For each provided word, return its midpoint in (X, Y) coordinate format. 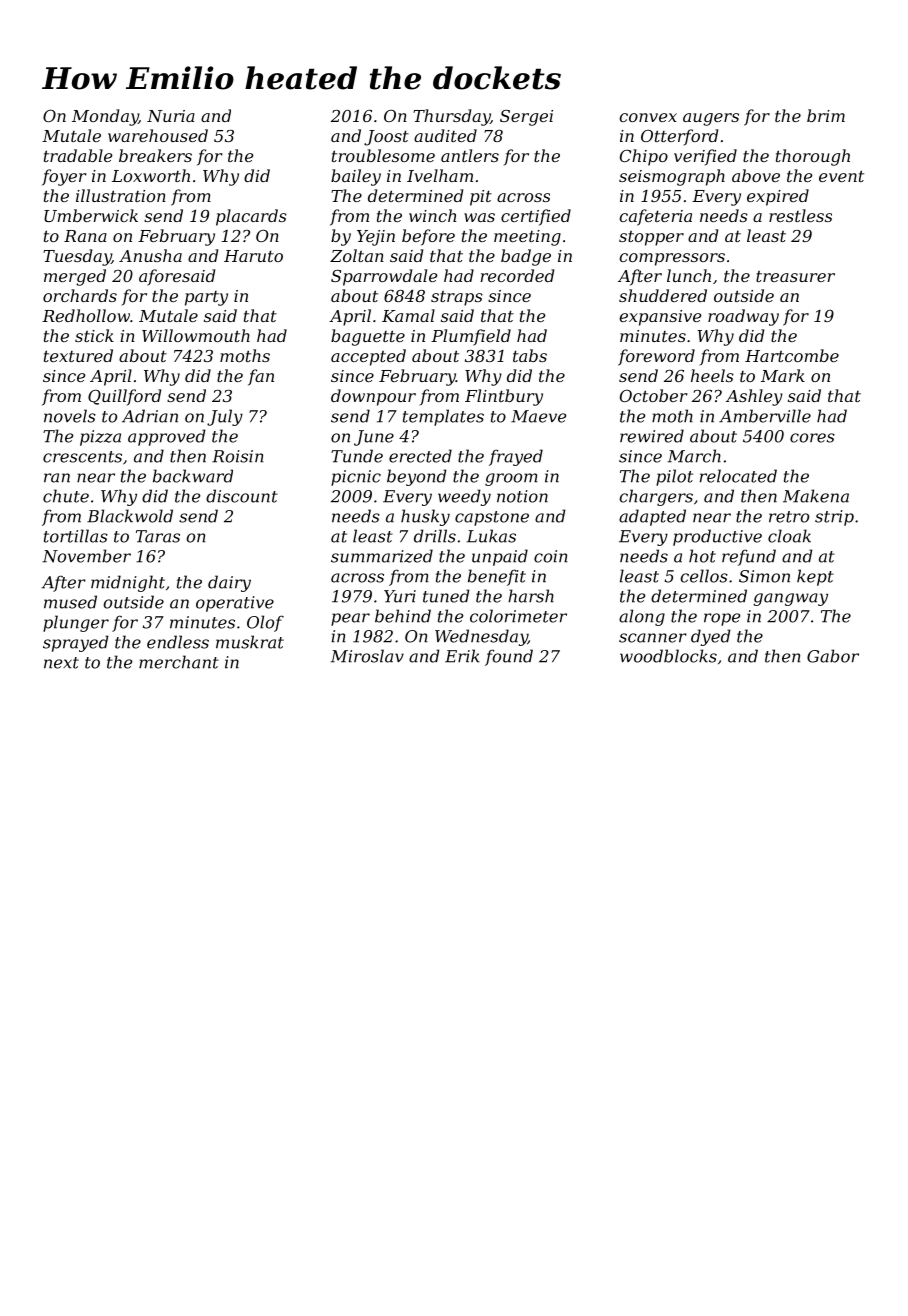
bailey (356, 177)
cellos (704, 576)
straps (457, 298)
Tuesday (77, 257)
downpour (373, 397)
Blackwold (130, 516)
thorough (813, 157)
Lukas (491, 536)
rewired (652, 436)
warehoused (158, 135)
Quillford (124, 397)
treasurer (795, 276)
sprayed (76, 643)
